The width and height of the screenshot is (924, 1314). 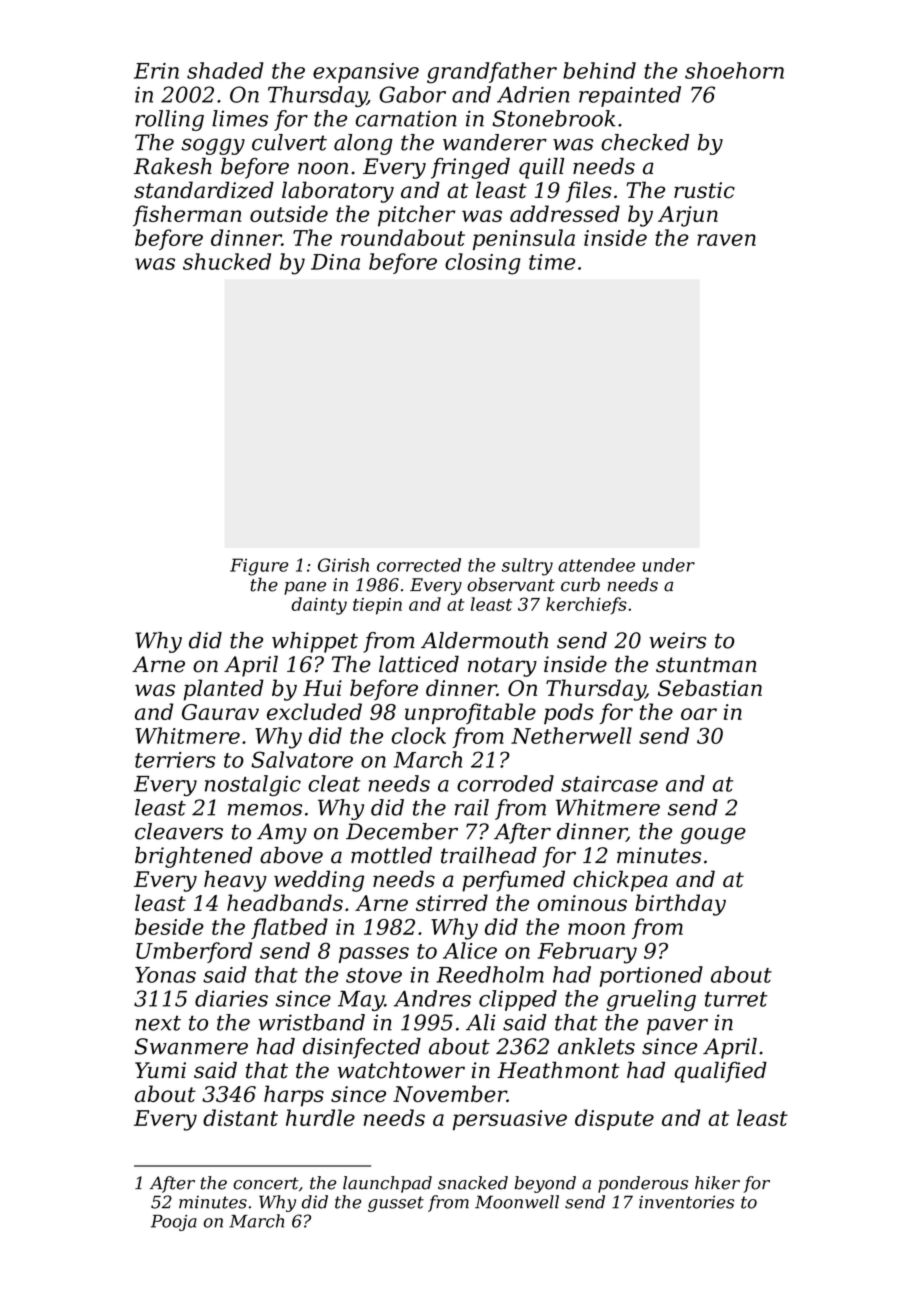 What do you see at coordinates (492, 73) in the screenshot?
I see `grandfather` at bounding box center [492, 73].
